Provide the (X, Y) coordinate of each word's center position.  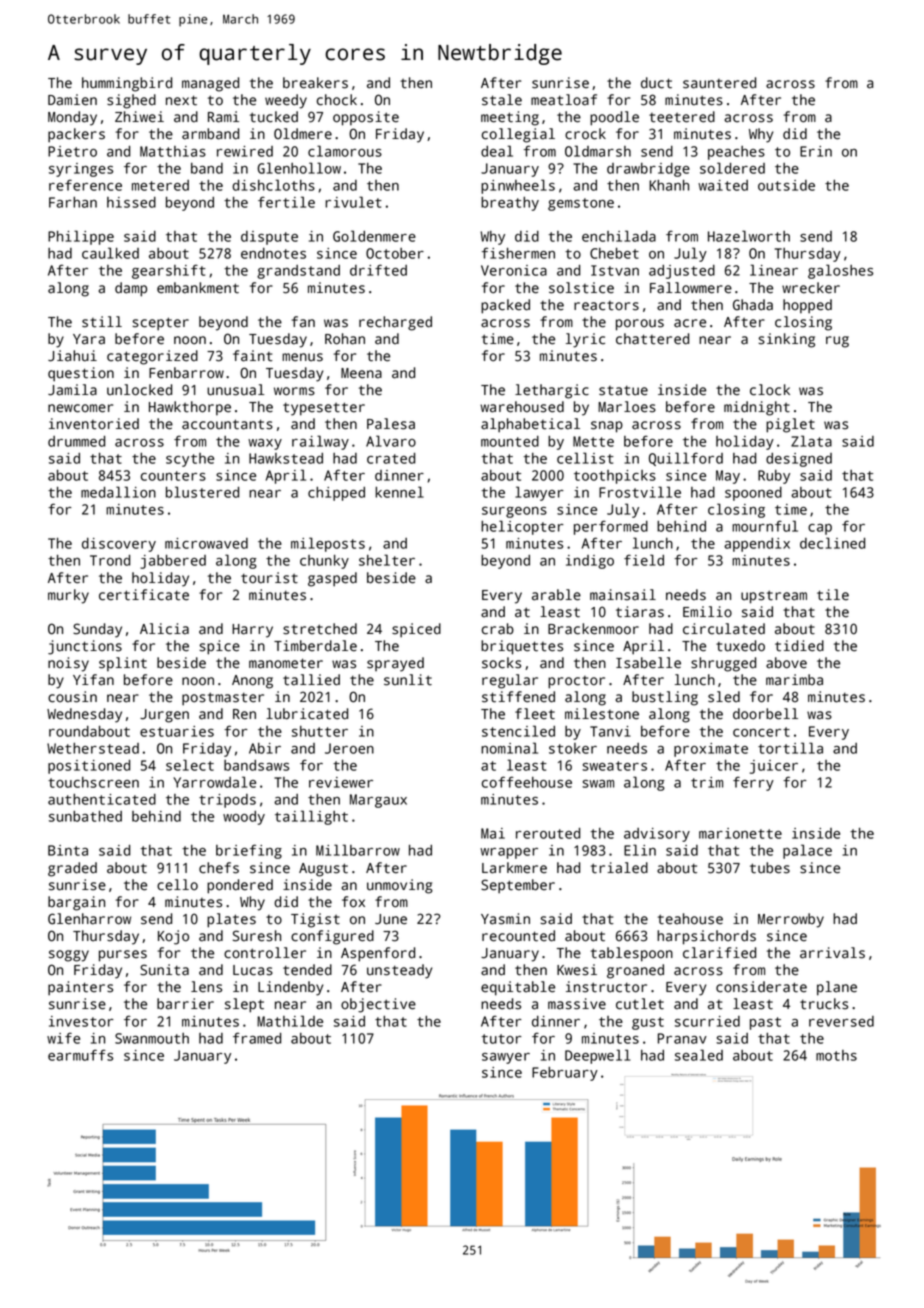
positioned (89, 767)
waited (723, 185)
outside (786, 185)
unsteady (399, 971)
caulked (110, 253)
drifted (378, 270)
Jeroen (349, 748)
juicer (774, 767)
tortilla (790, 748)
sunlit (408, 680)
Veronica (514, 270)
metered (160, 185)
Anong (252, 682)
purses (123, 956)
